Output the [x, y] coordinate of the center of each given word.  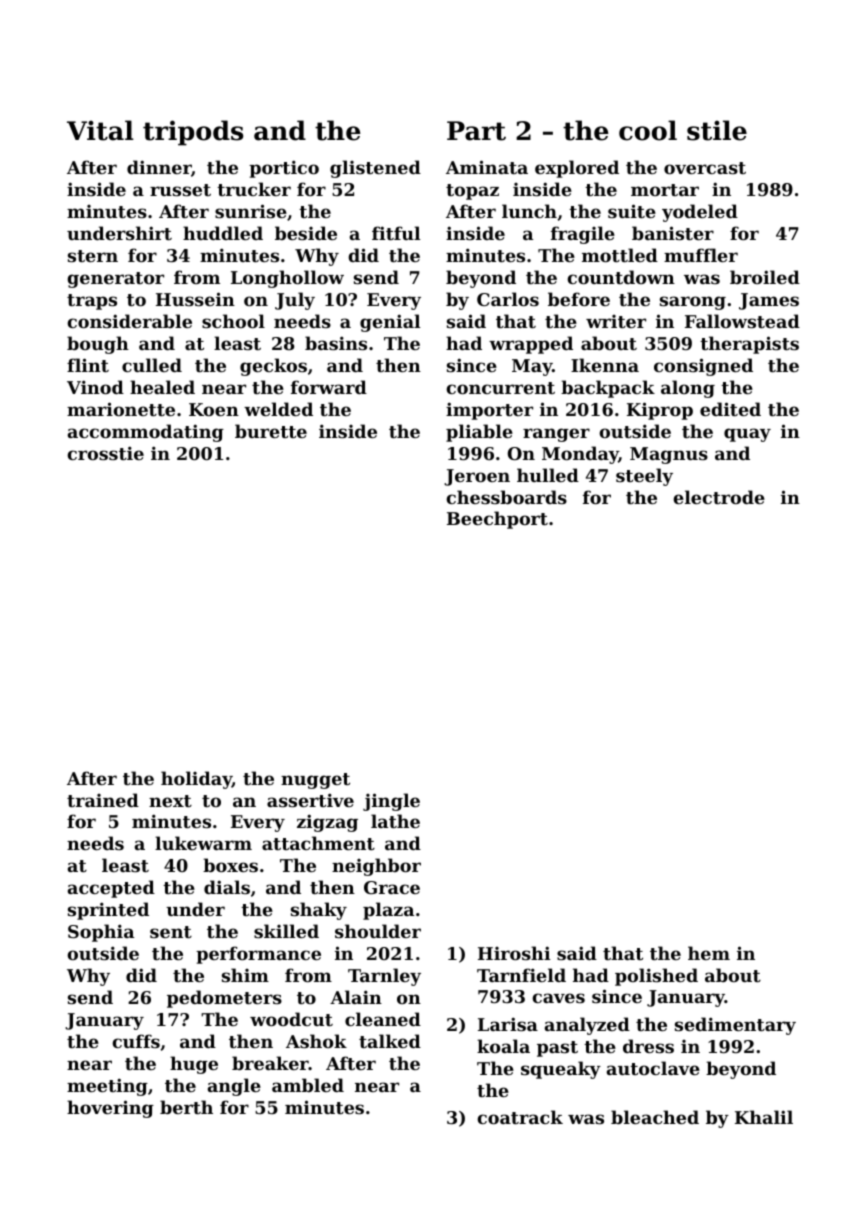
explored [577, 169]
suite [632, 211]
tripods [193, 133]
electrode [719, 497]
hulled [548, 475]
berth [186, 1107]
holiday [196, 780]
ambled [308, 1085]
